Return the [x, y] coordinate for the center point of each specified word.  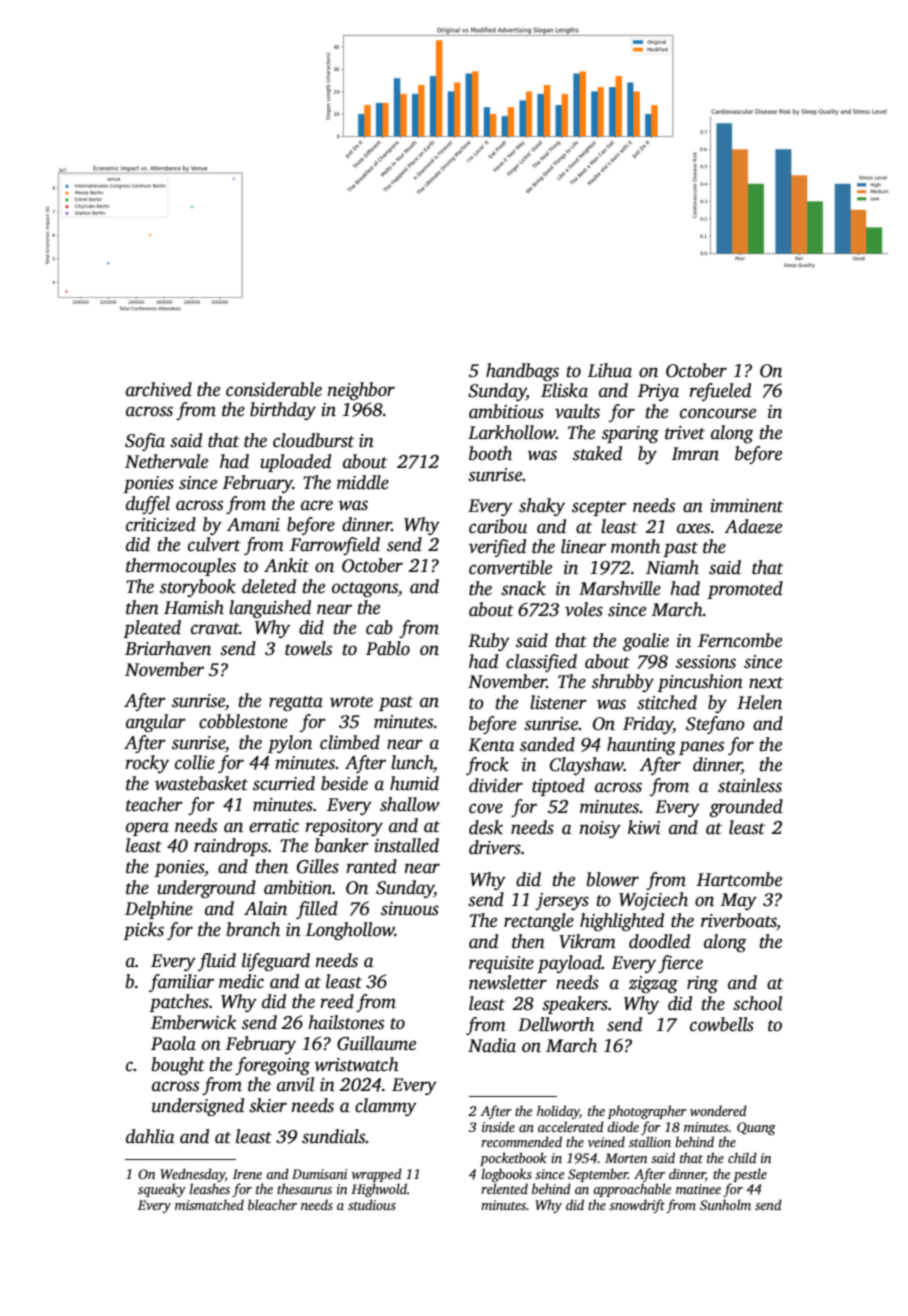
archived [159, 389]
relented [504, 1188]
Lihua [609, 370]
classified [541, 663]
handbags [522, 372]
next [766, 683]
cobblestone [243, 721]
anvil [295, 1084]
